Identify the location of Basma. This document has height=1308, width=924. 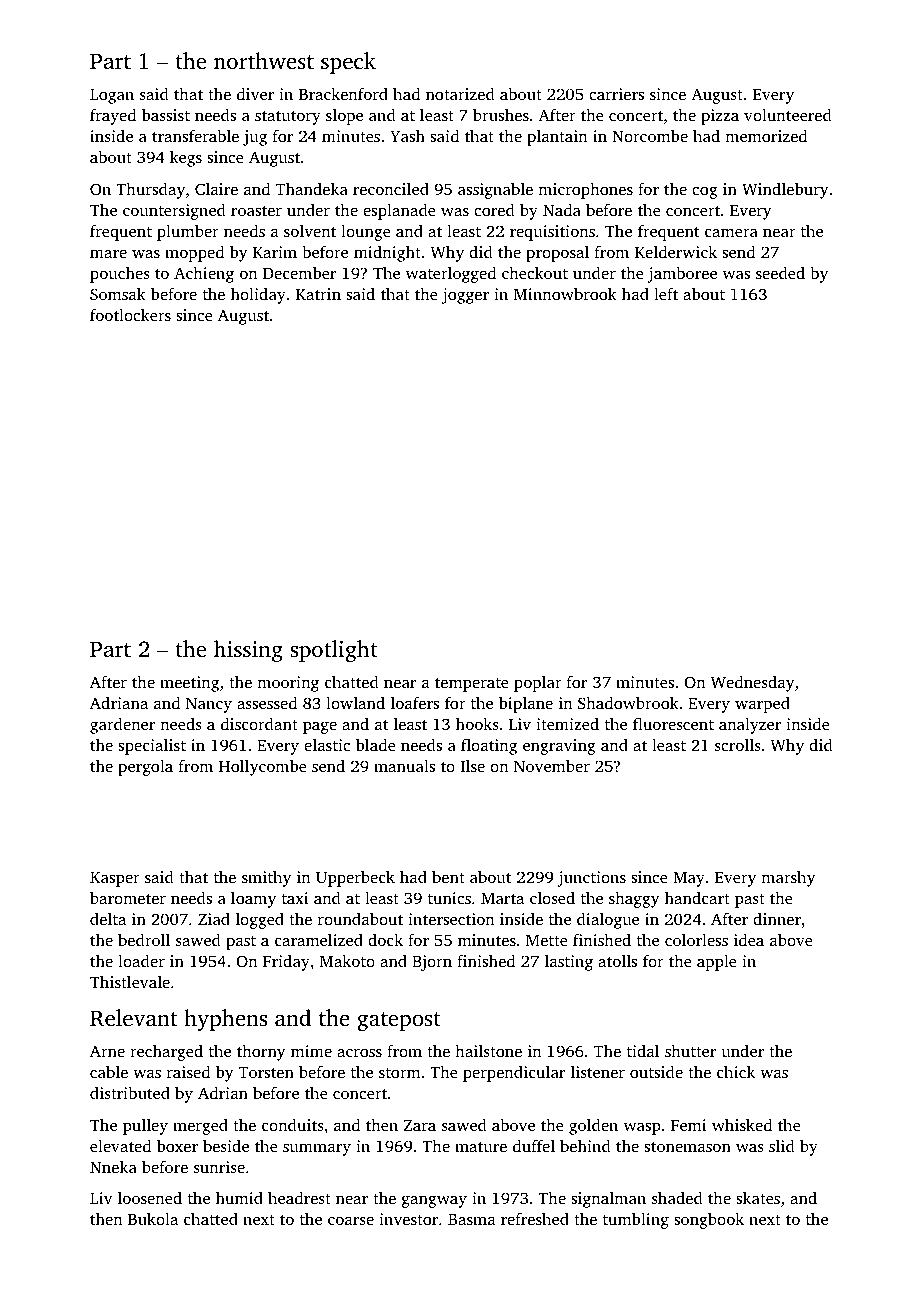
(472, 1219).
